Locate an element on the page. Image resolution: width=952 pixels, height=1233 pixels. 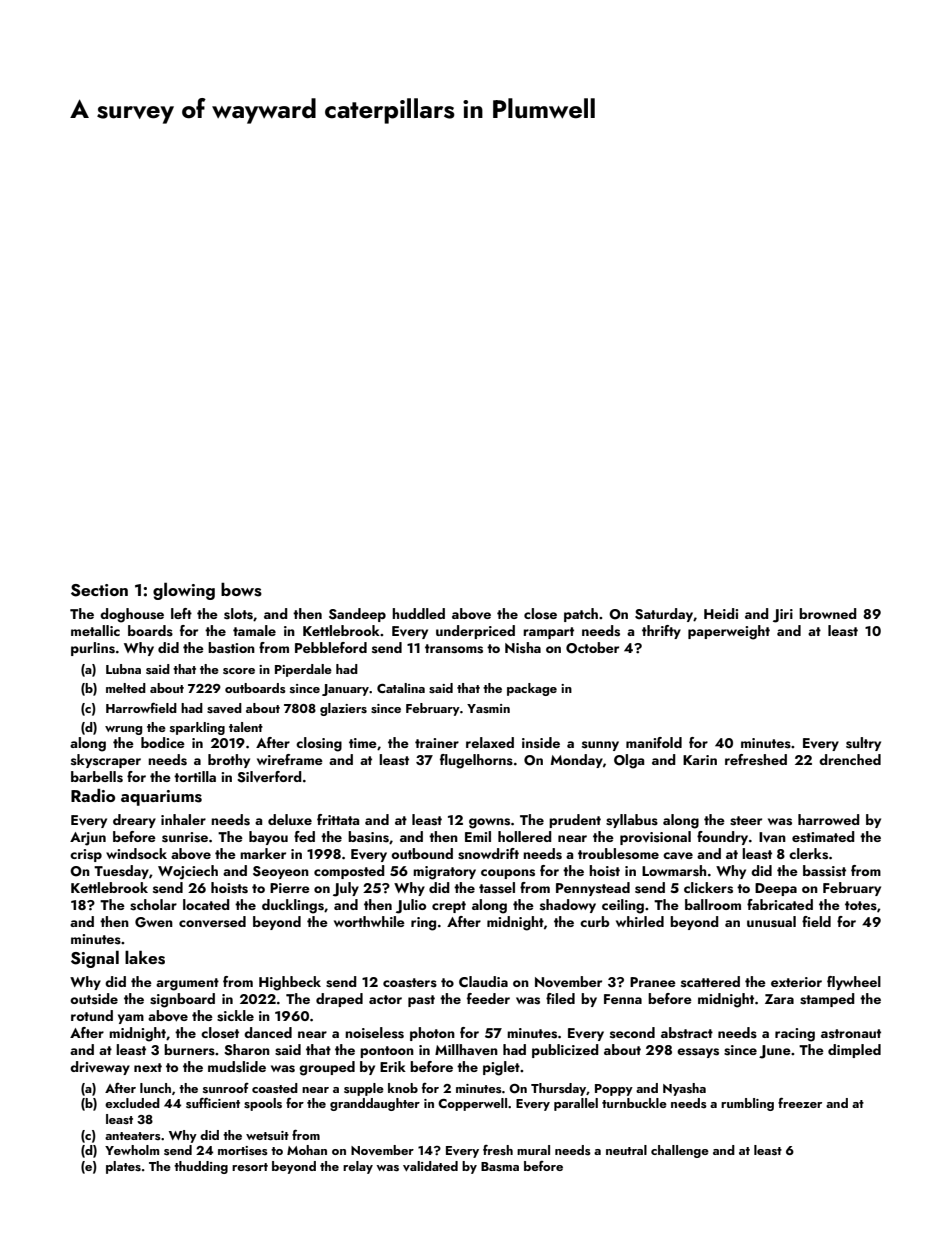
scholar is located at coordinates (153, 905).
